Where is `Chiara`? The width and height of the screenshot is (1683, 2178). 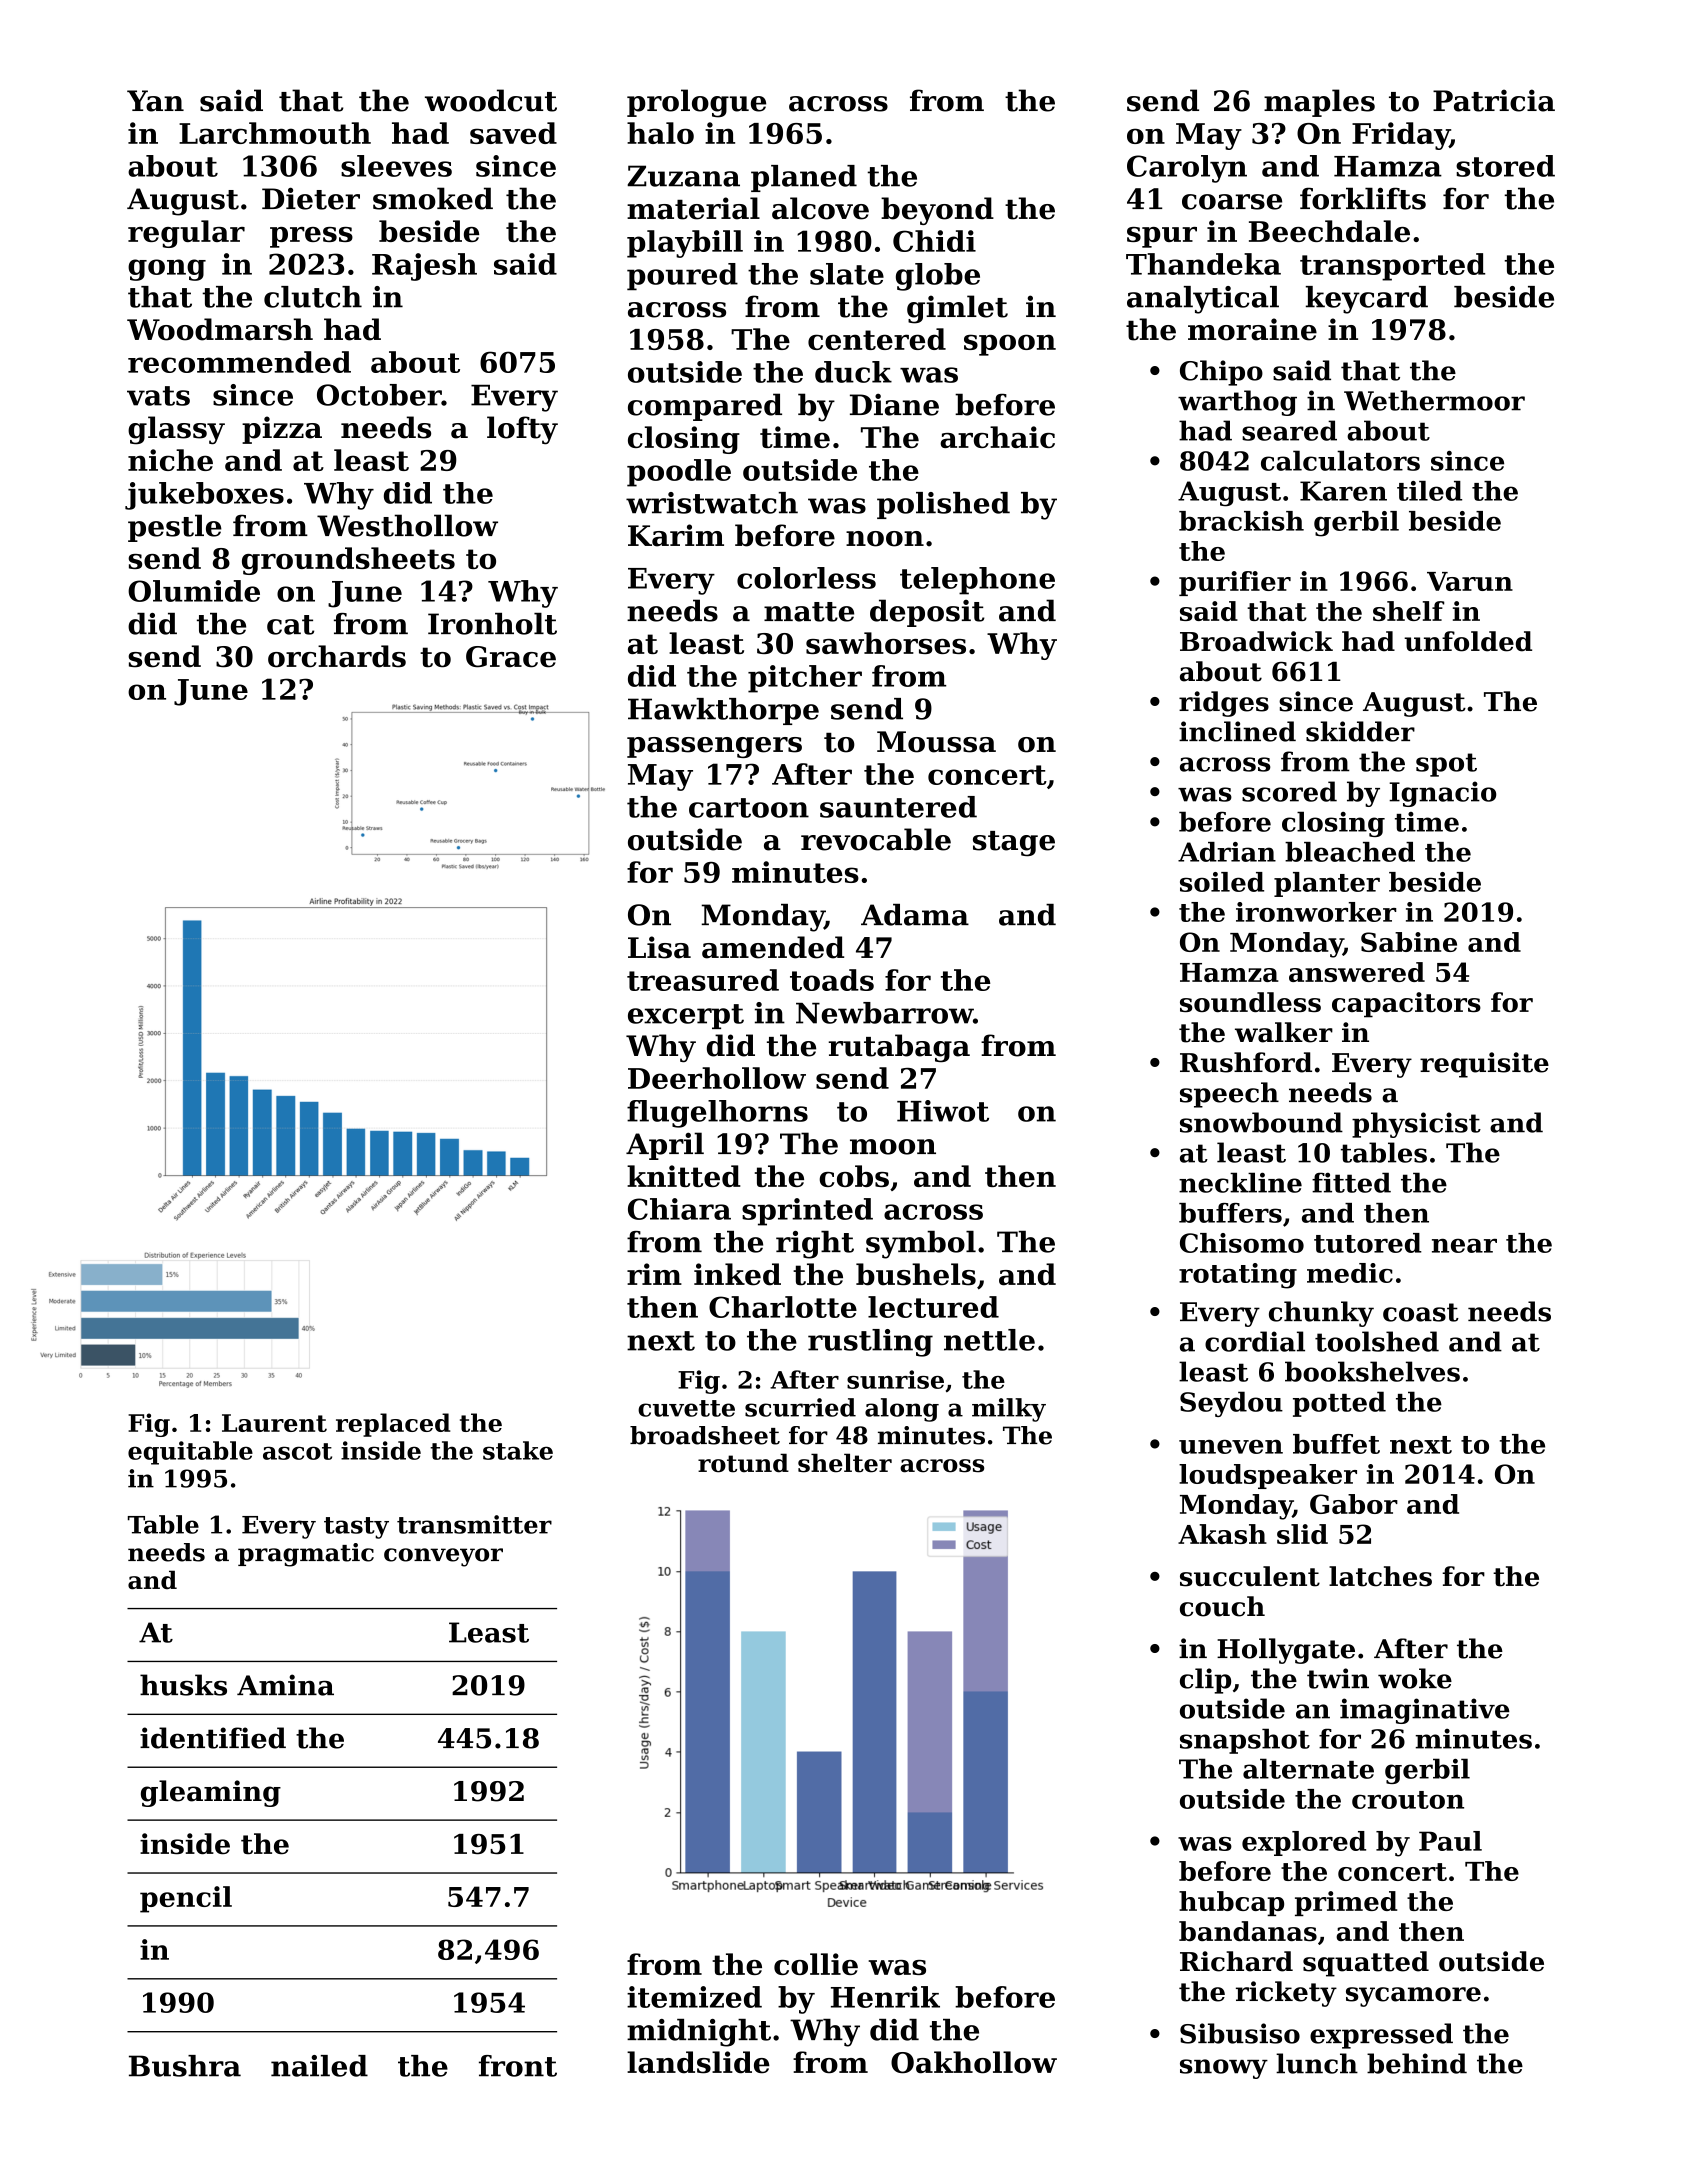 Chiara is located at coordinates (679, 1209).
